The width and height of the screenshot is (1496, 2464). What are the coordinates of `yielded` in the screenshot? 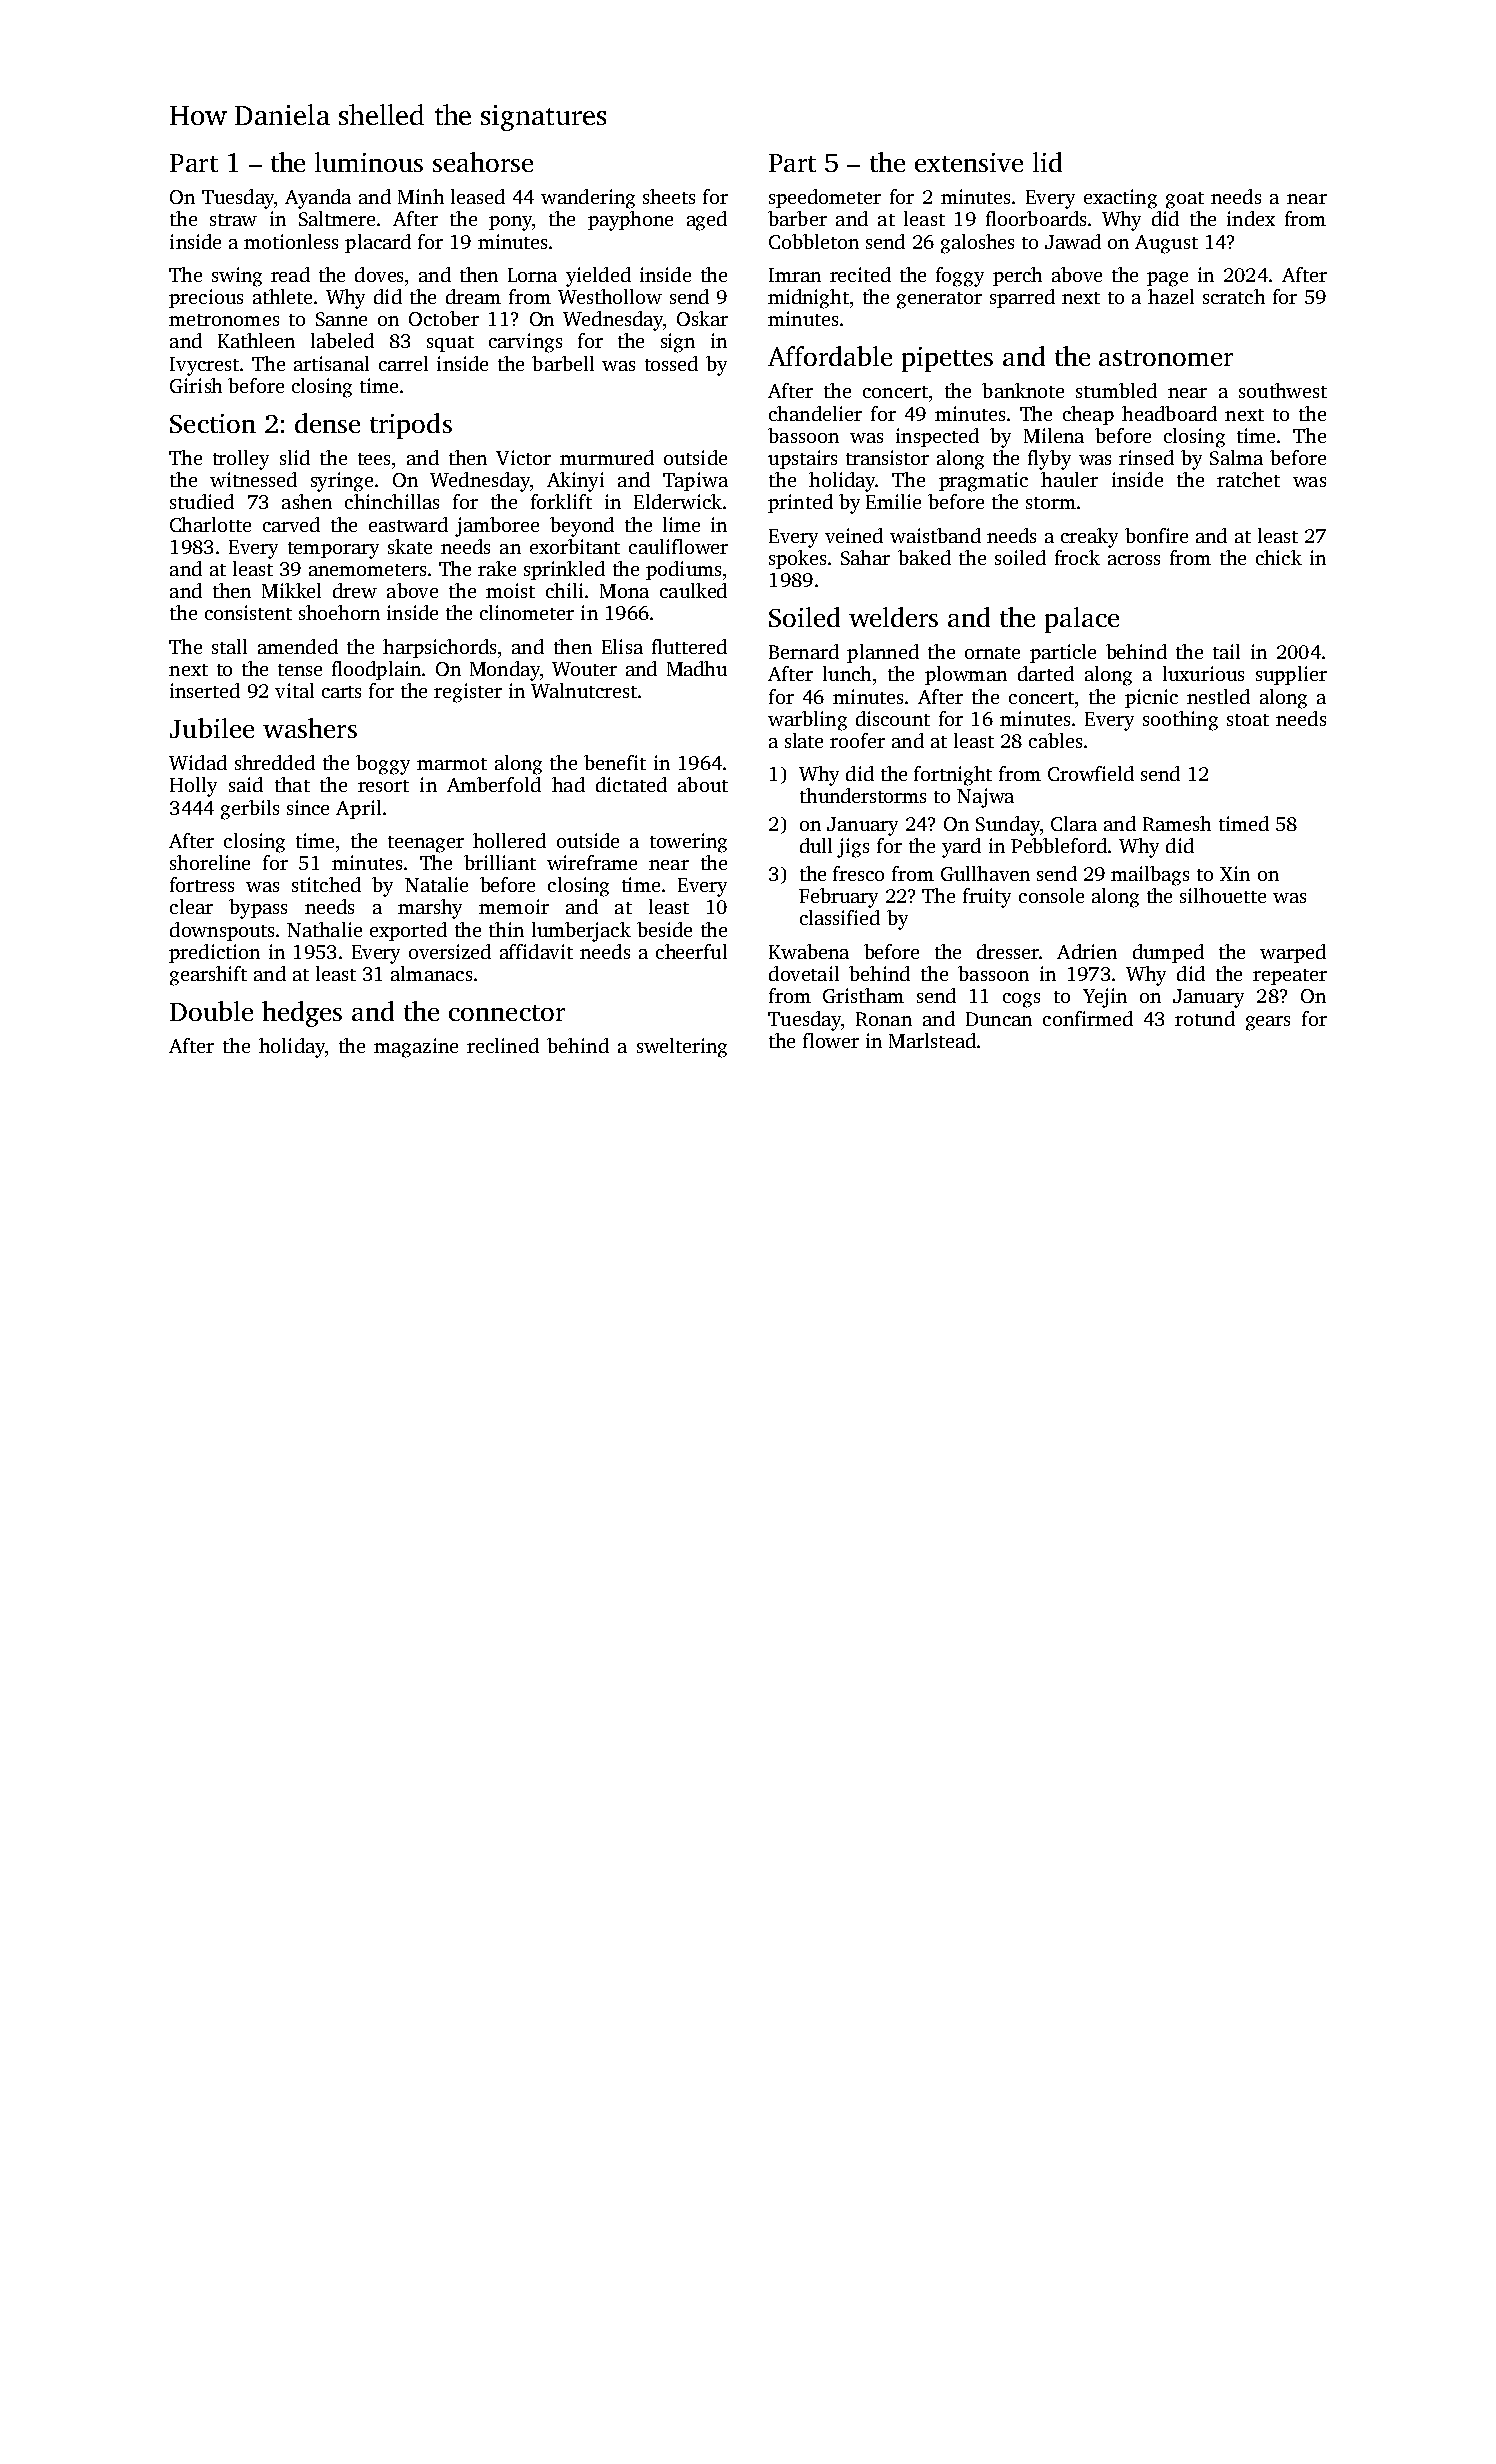 It's located at (598, 277).
